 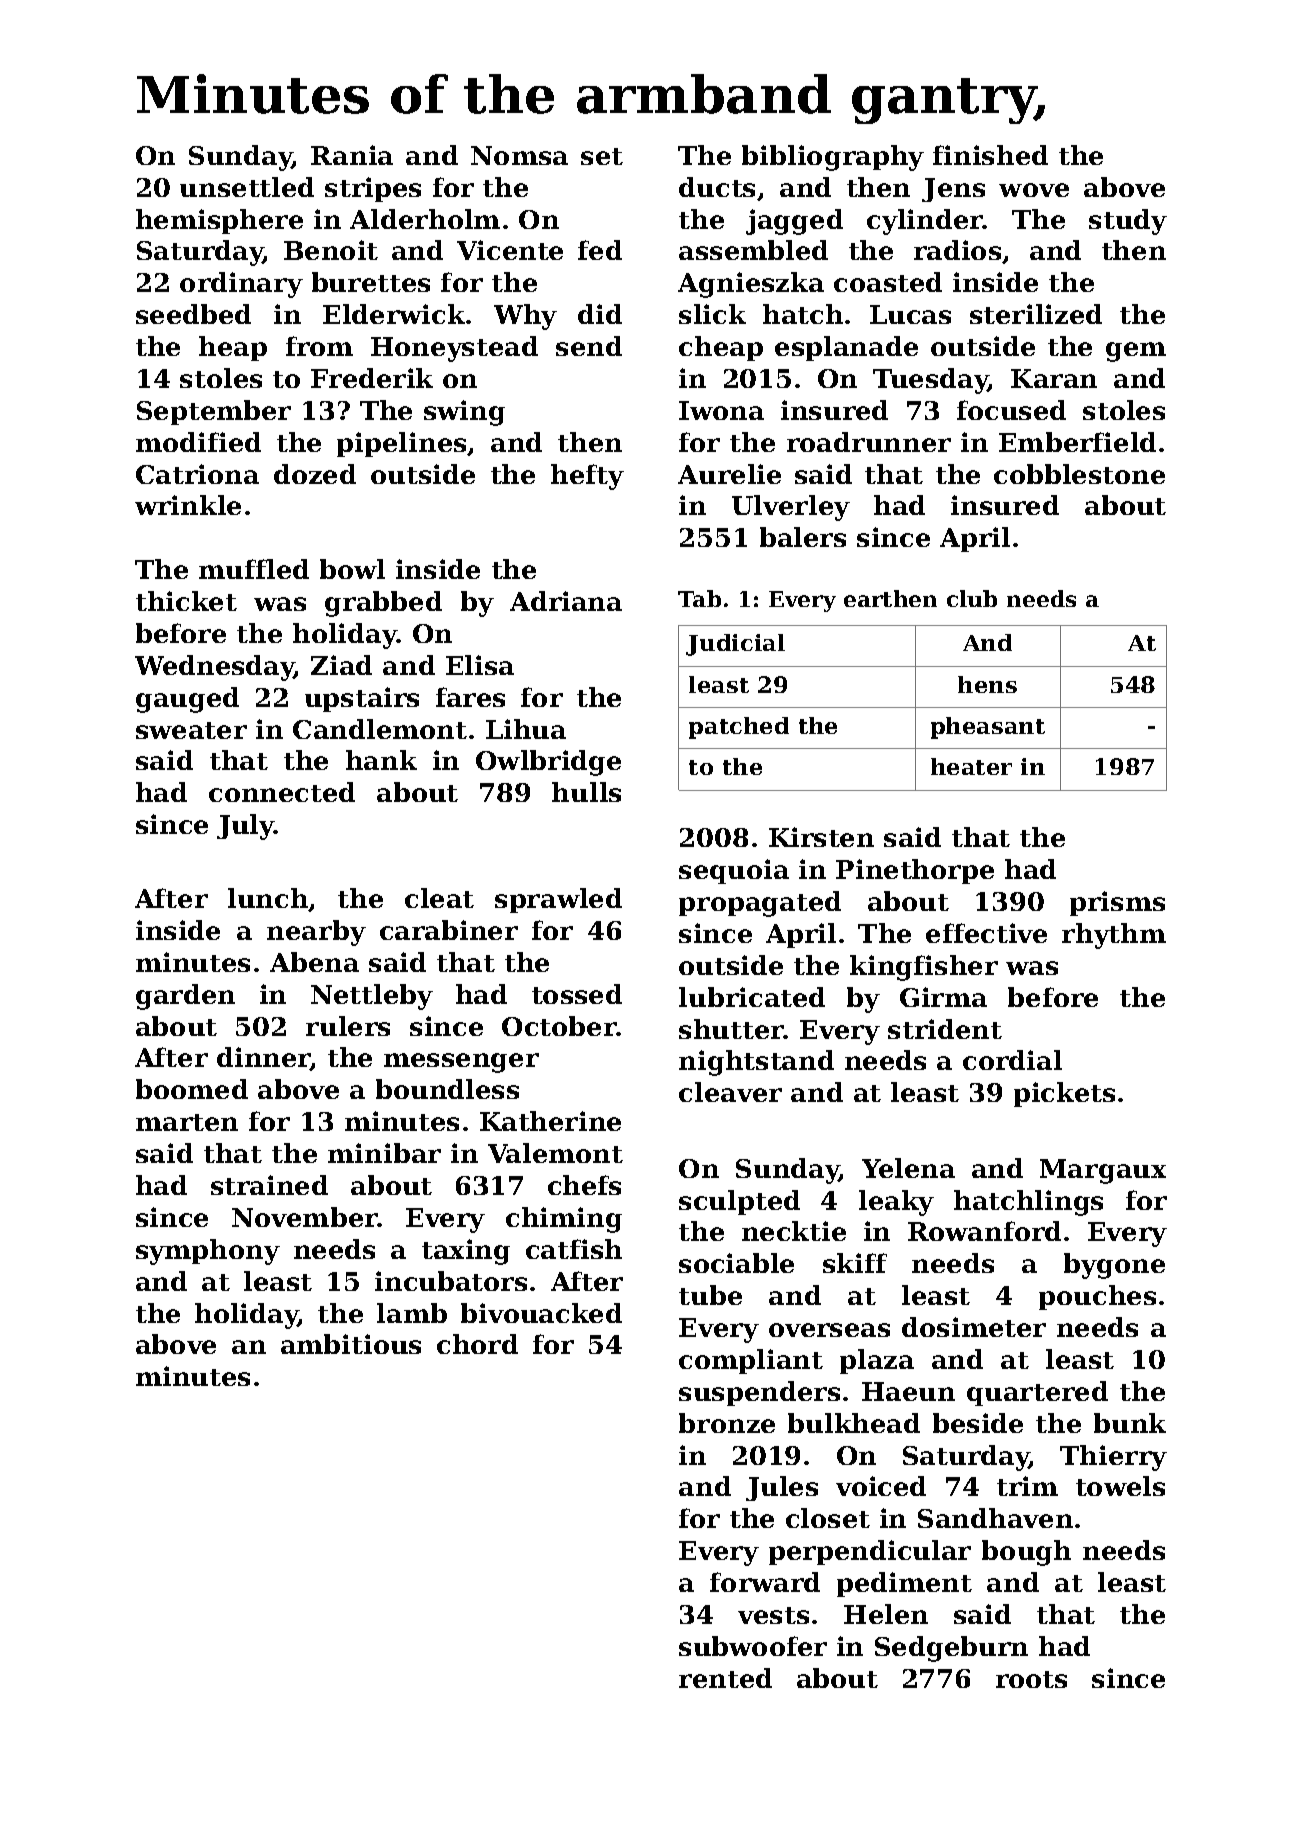 I want to click on ambitious, so click(x=351, y=1344).
